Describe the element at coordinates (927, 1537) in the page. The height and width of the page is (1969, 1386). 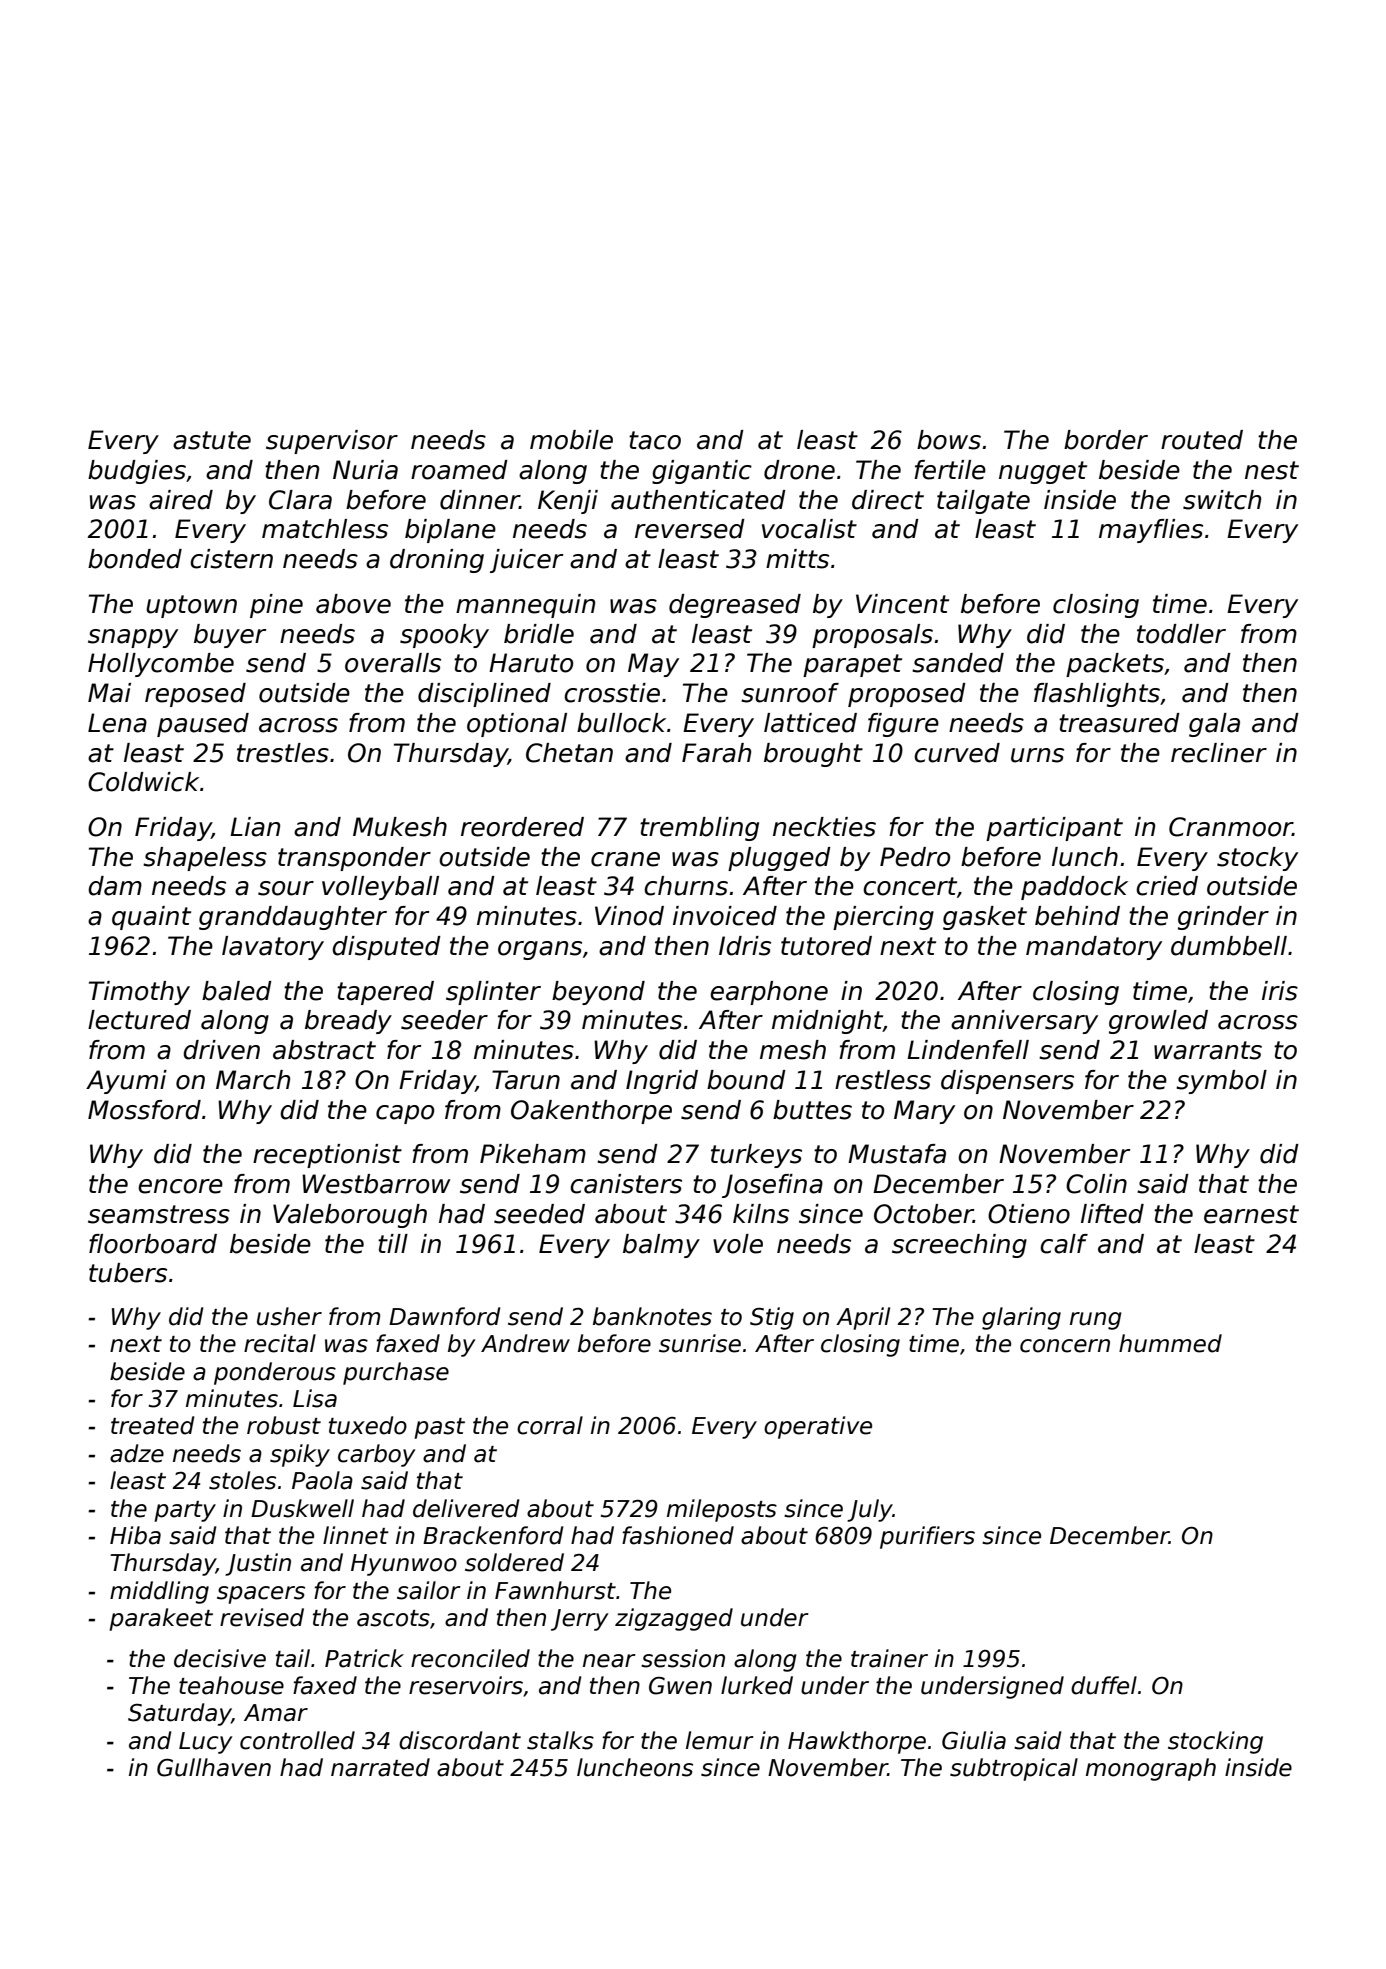
I see `purifiers` at that location.
